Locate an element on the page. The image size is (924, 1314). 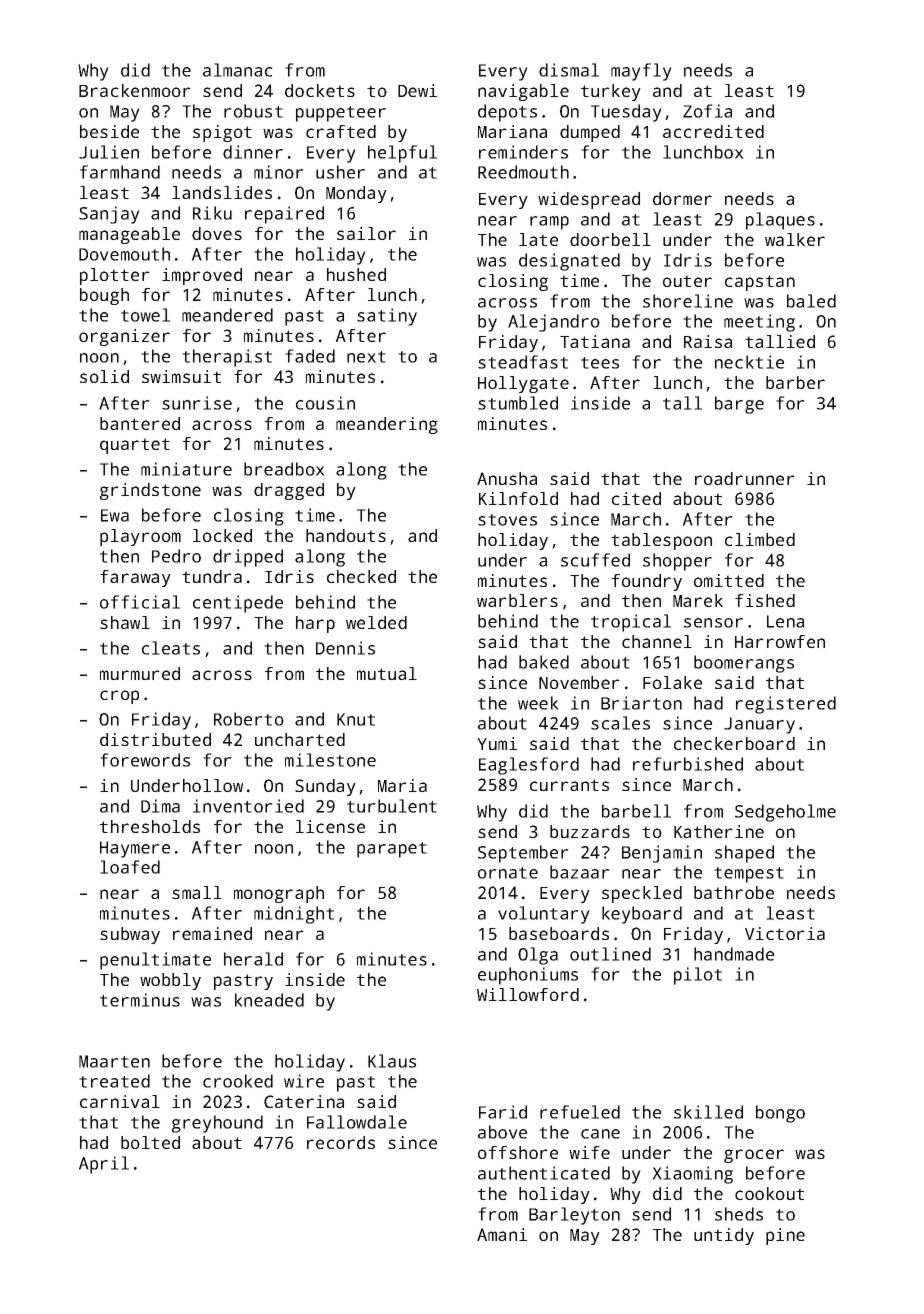
treated is located at coordinates (114, 1081).
